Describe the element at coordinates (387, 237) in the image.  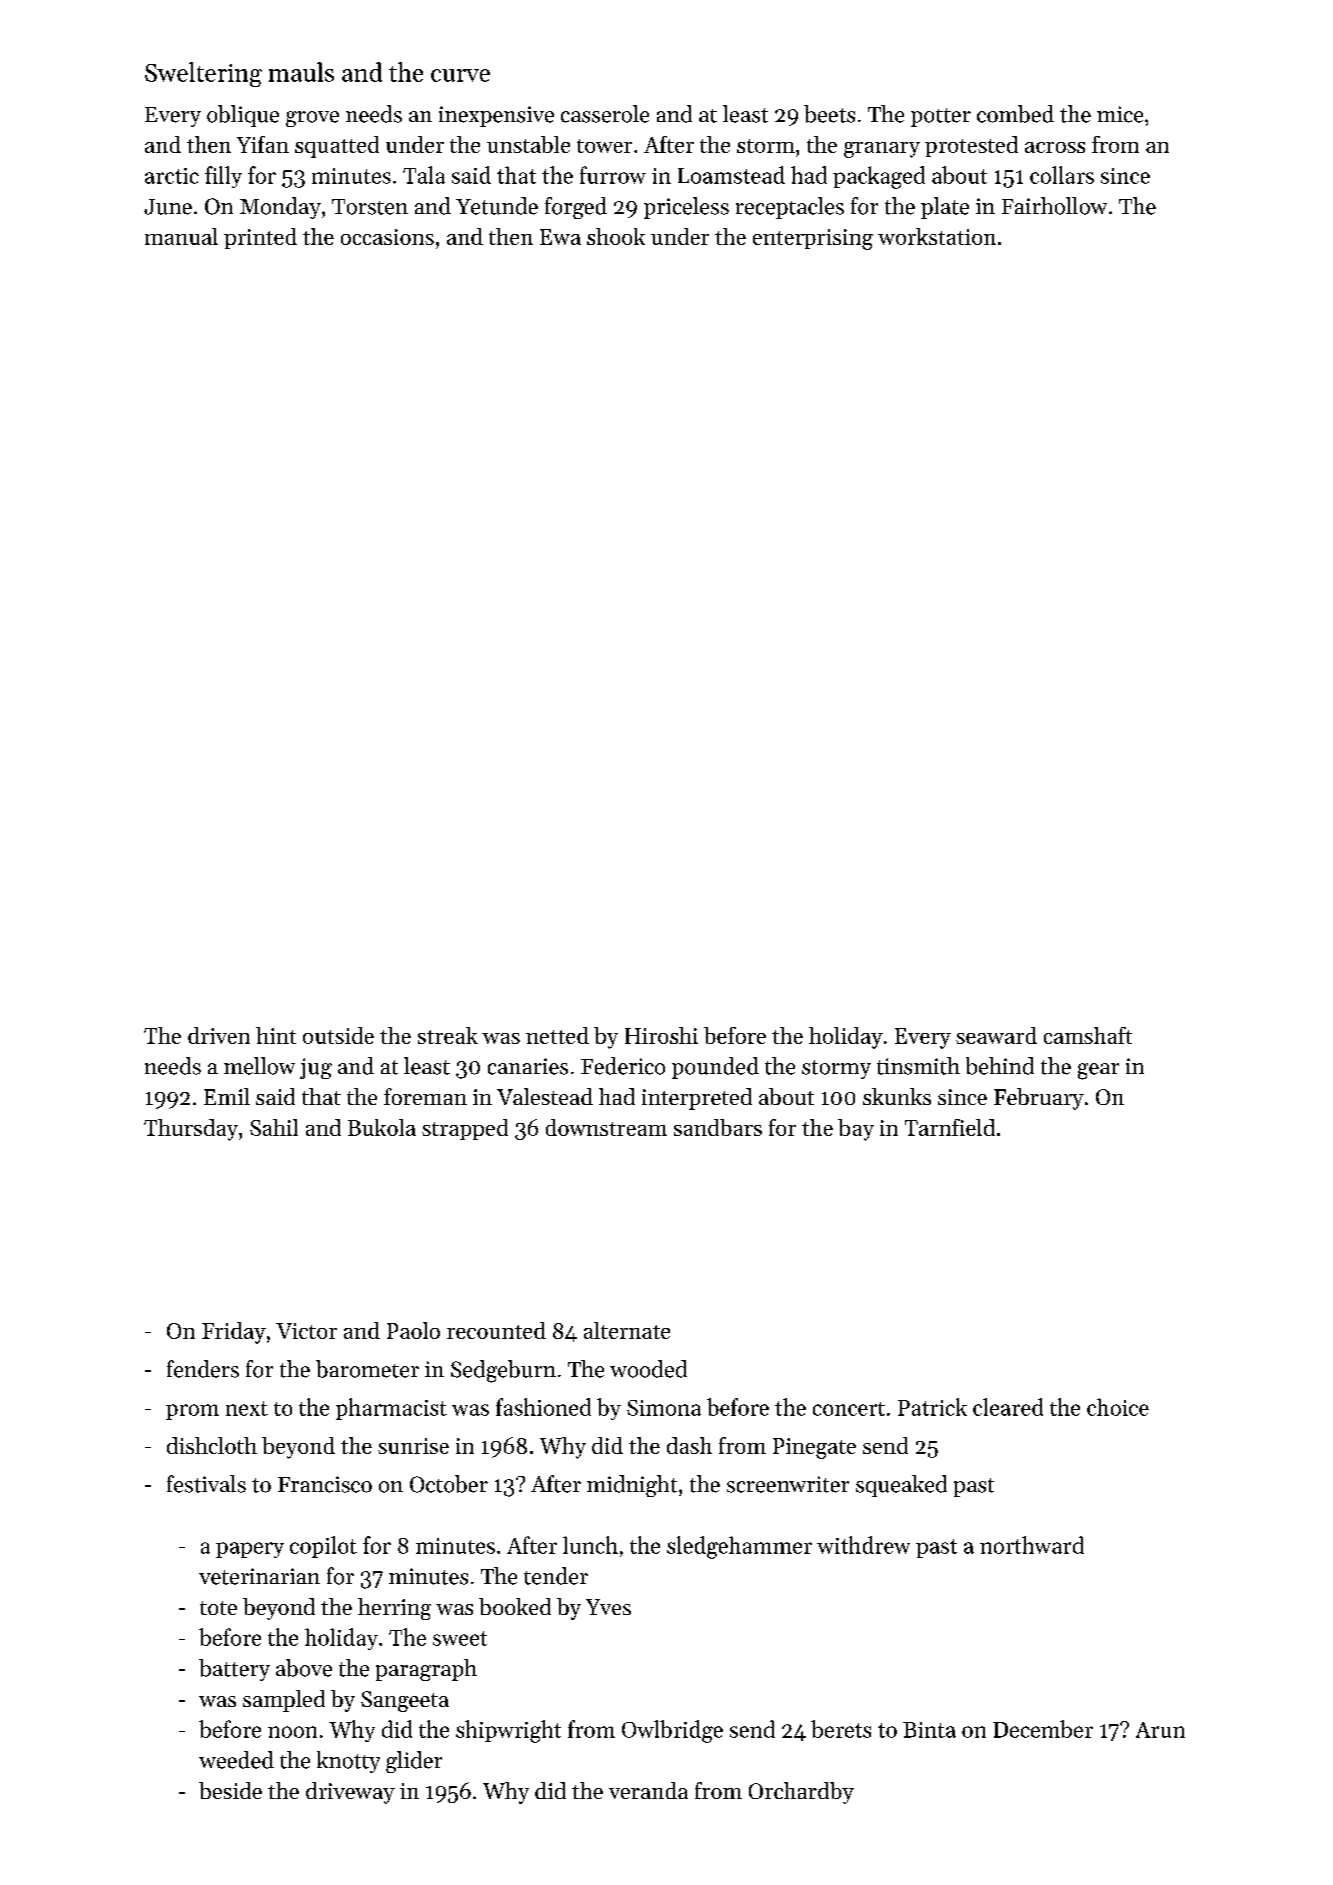
I see `occasions` at that location.
